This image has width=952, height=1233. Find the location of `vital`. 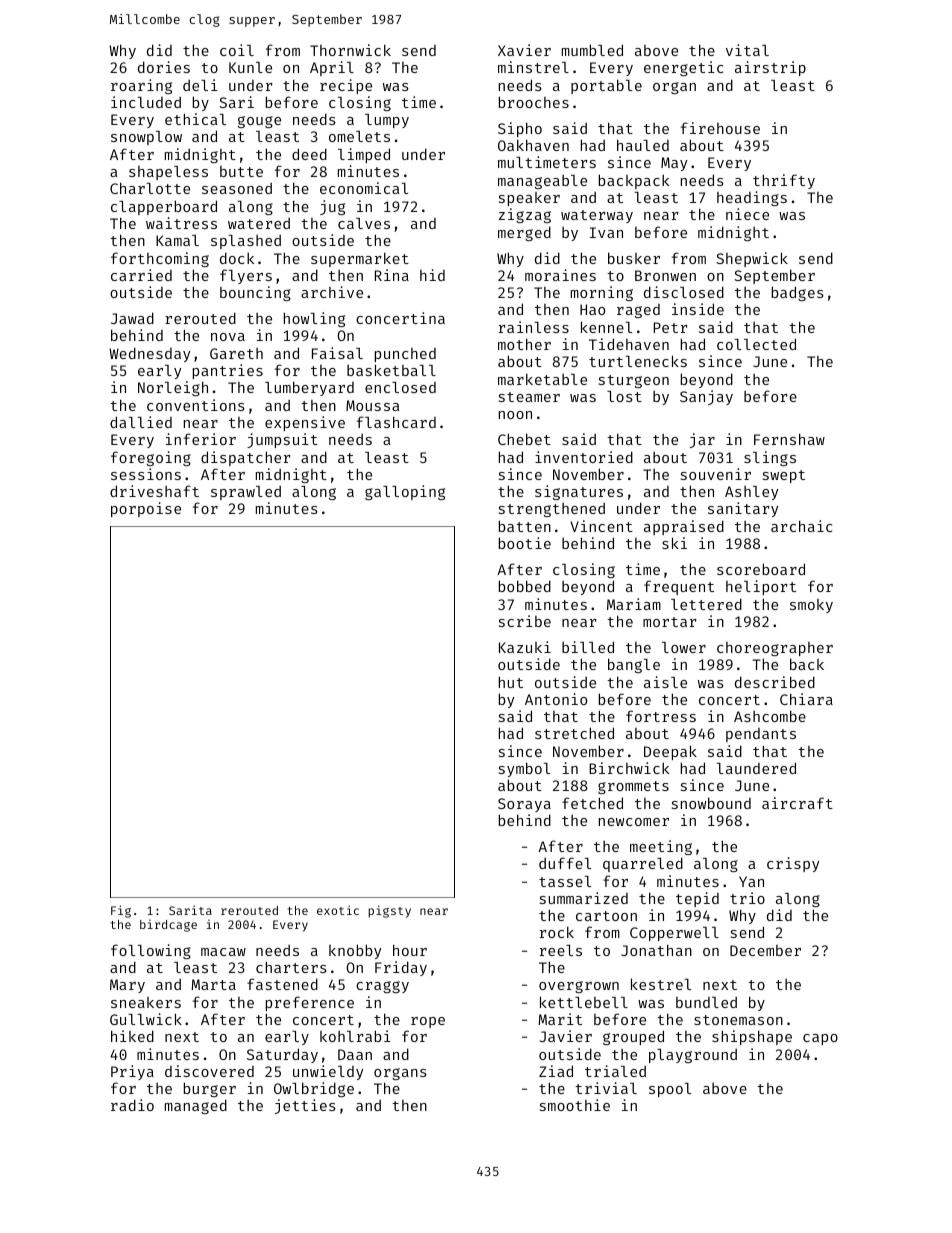

vital is located at coordinates (747, 50).
